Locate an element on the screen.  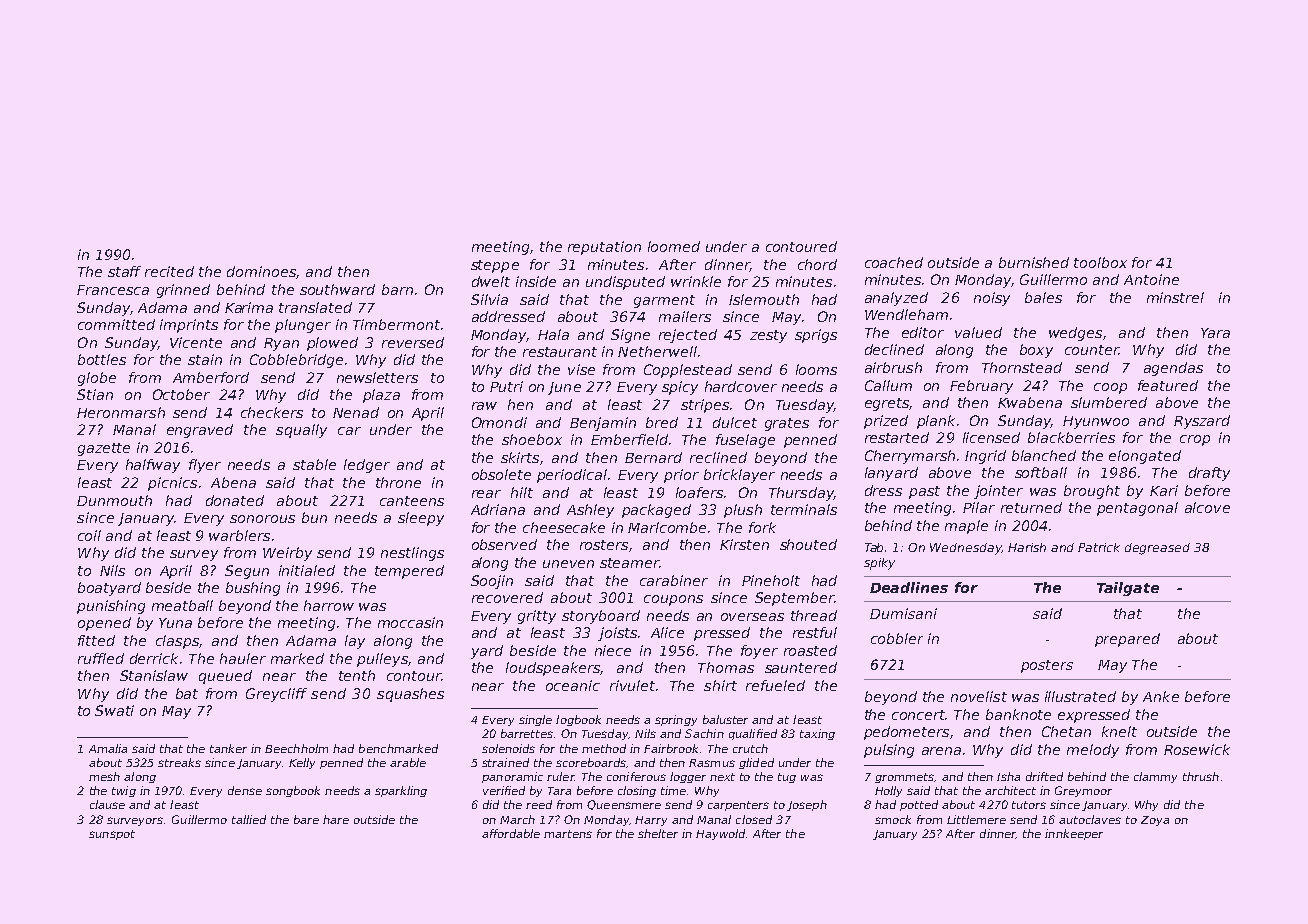
dominoes is located at coordinates (262, 272).
